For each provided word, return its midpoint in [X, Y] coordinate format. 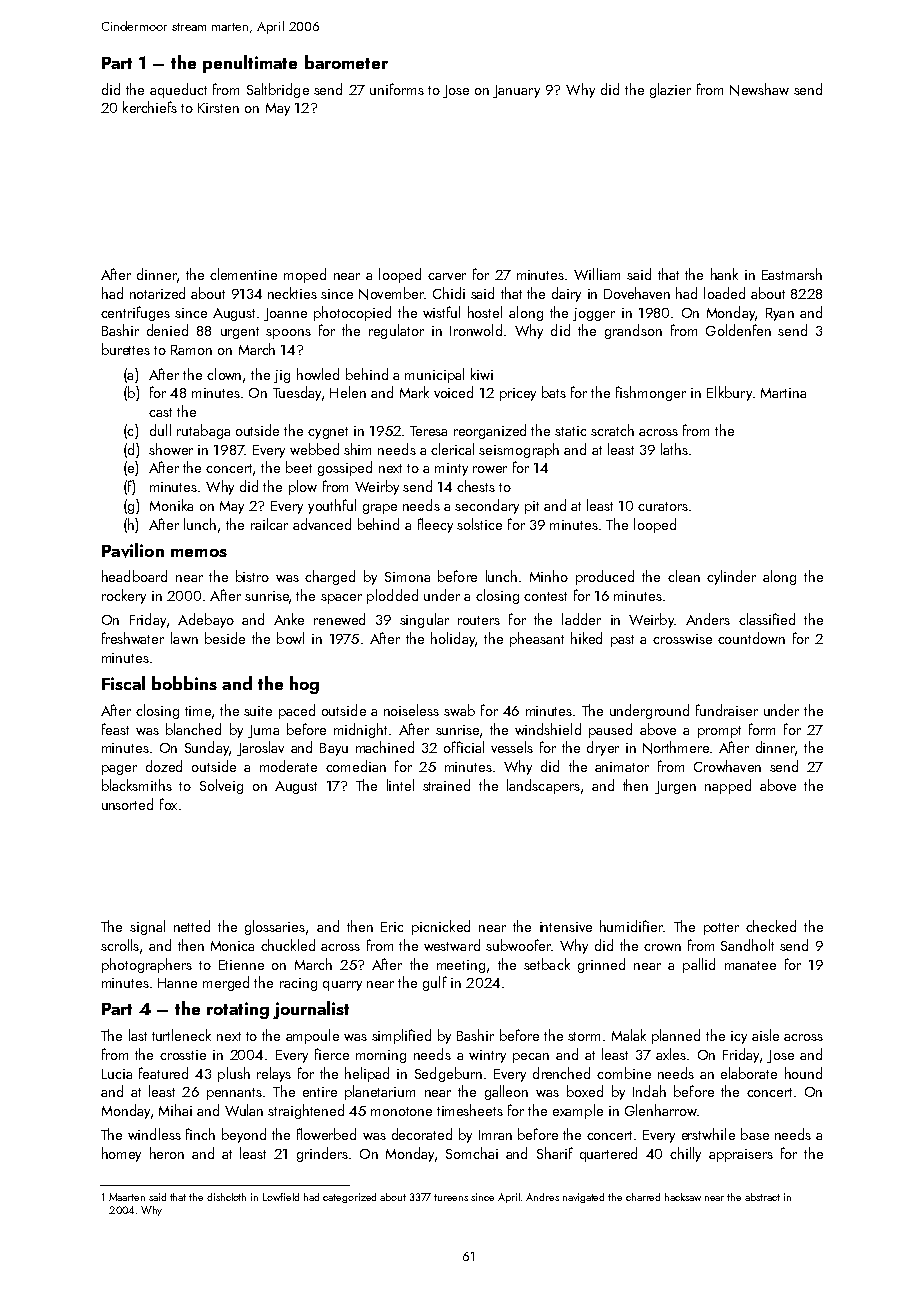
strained [446, 785]
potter [721, 929]
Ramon [191, 350]
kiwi [482, 374]
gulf [435, 983]
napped [728, 786]
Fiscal [123, 683]
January [516, 91]
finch [200, 1134]
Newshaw [759, 89]
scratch [612, 430]
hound [803, 1073]
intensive [566, 927]
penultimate [250, 64]
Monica [232, 946]
